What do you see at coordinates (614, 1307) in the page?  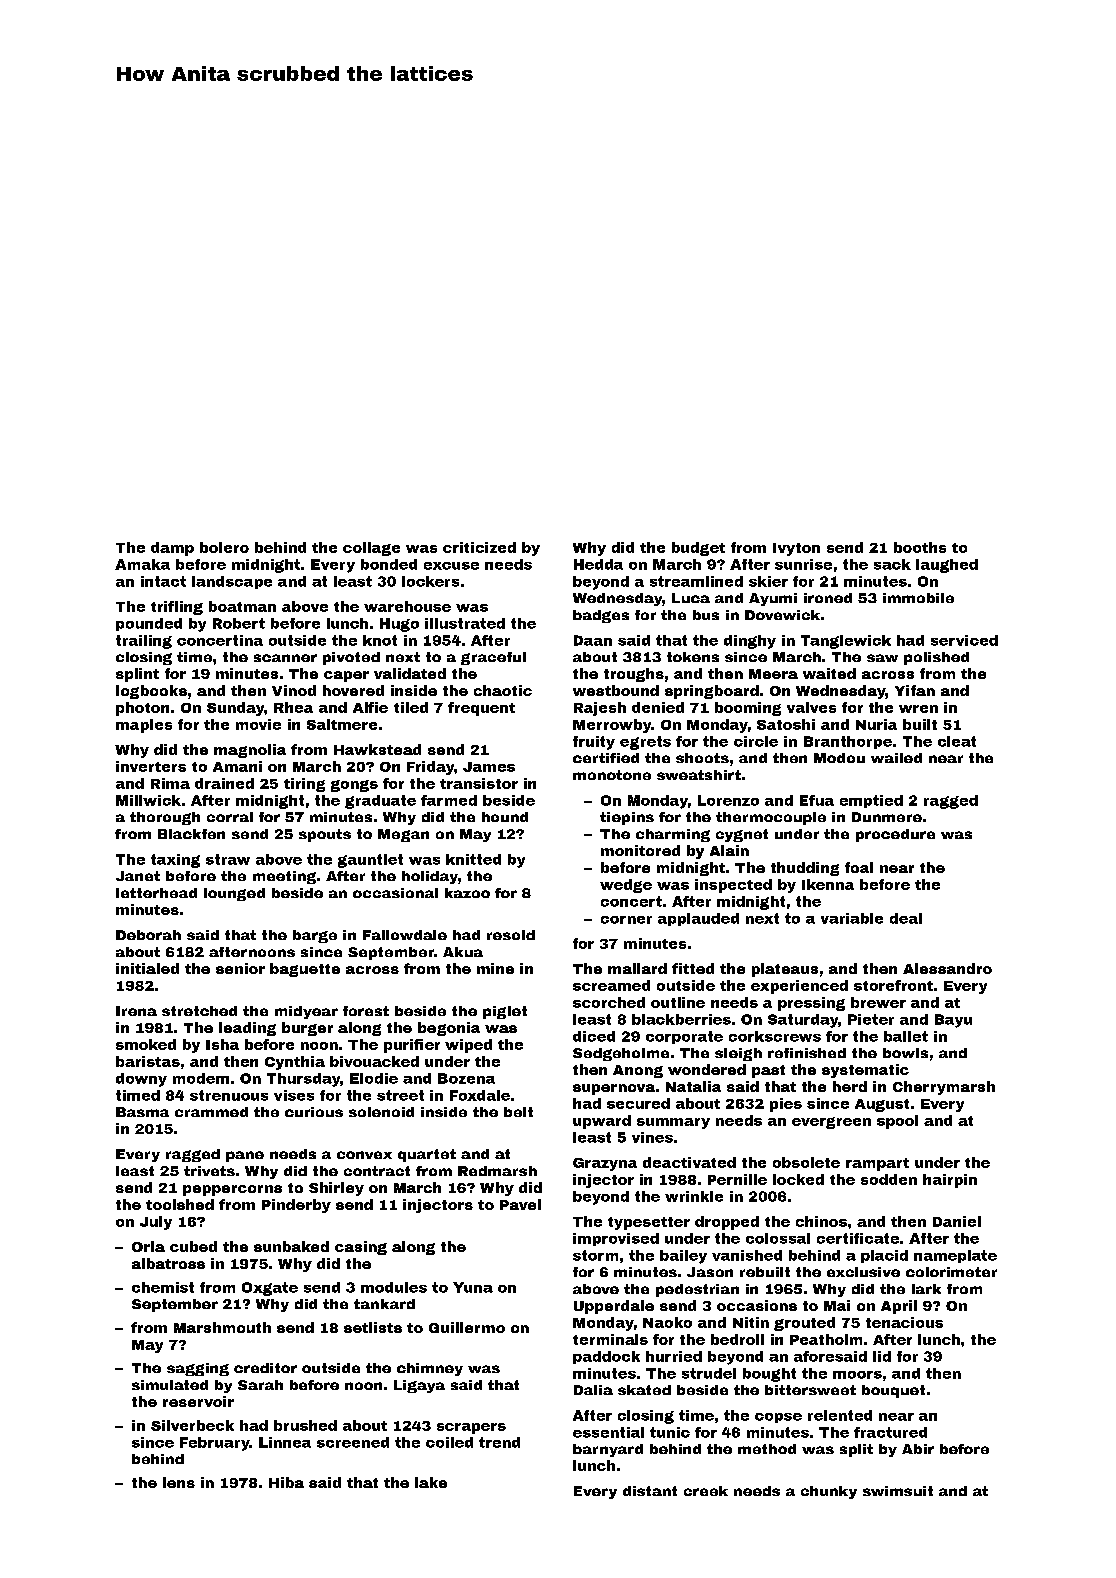 I see `Upperdale` at bounding box center [614, 1307].
